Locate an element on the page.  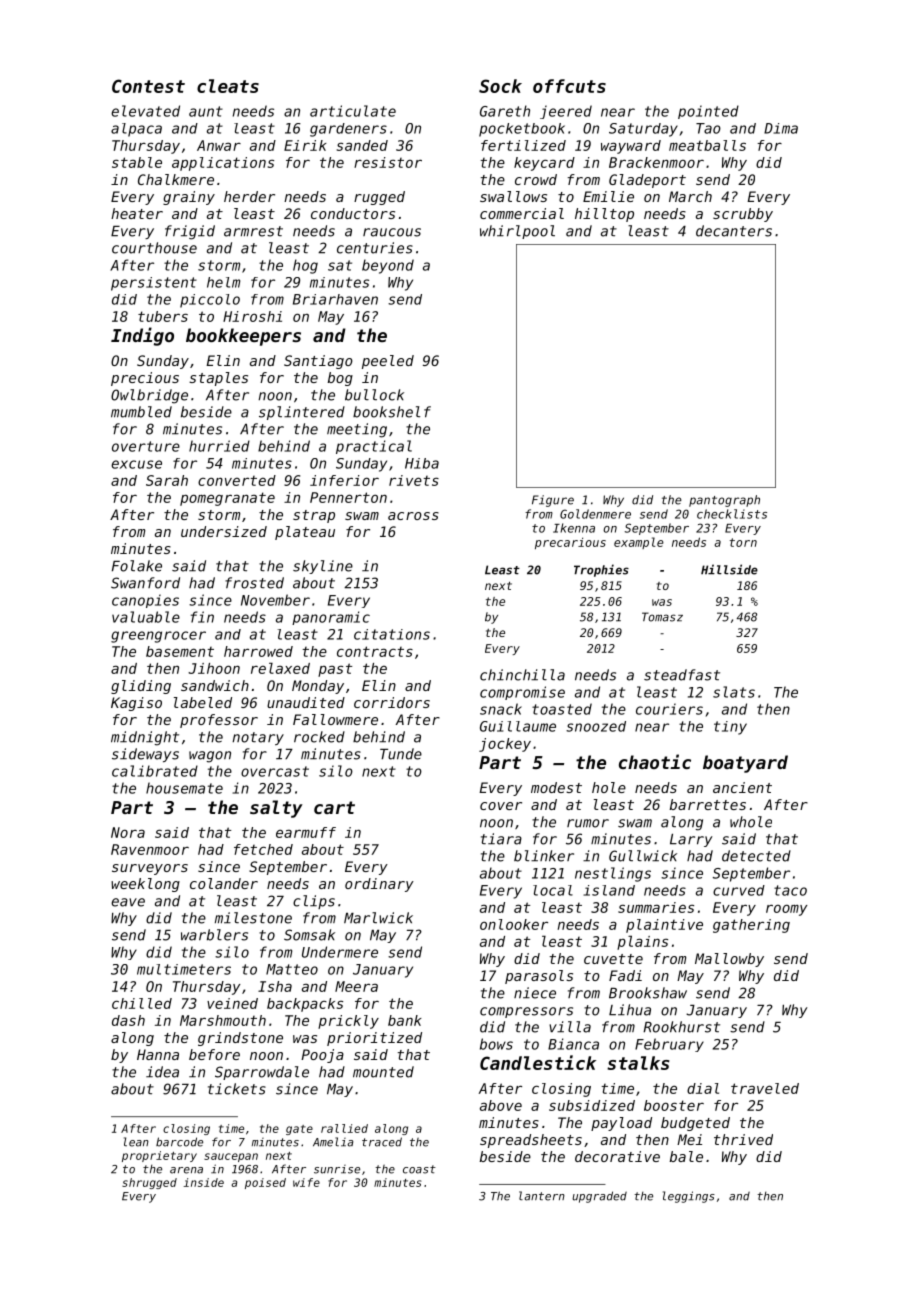
grindstone is located at coordinates (240, 1039).
